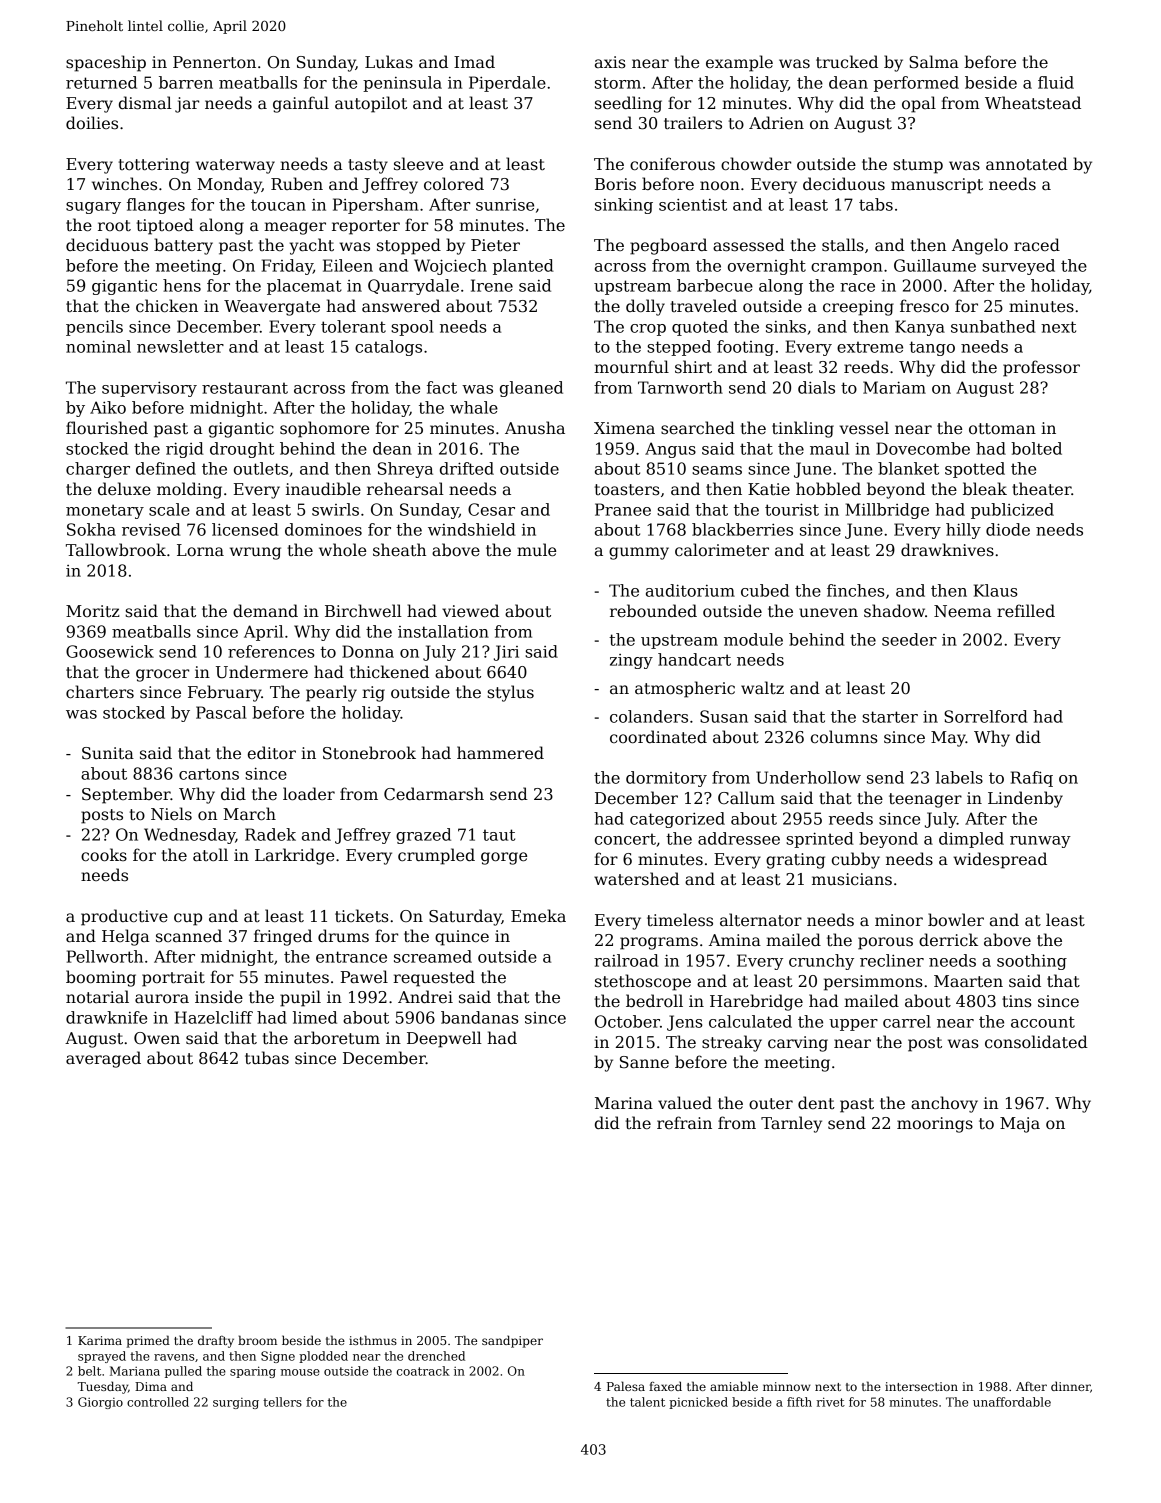 This page has height=1503, width=1161. Describe the element at coordinates (986, 716) in the page. I see `Sorrelford` at that location.
